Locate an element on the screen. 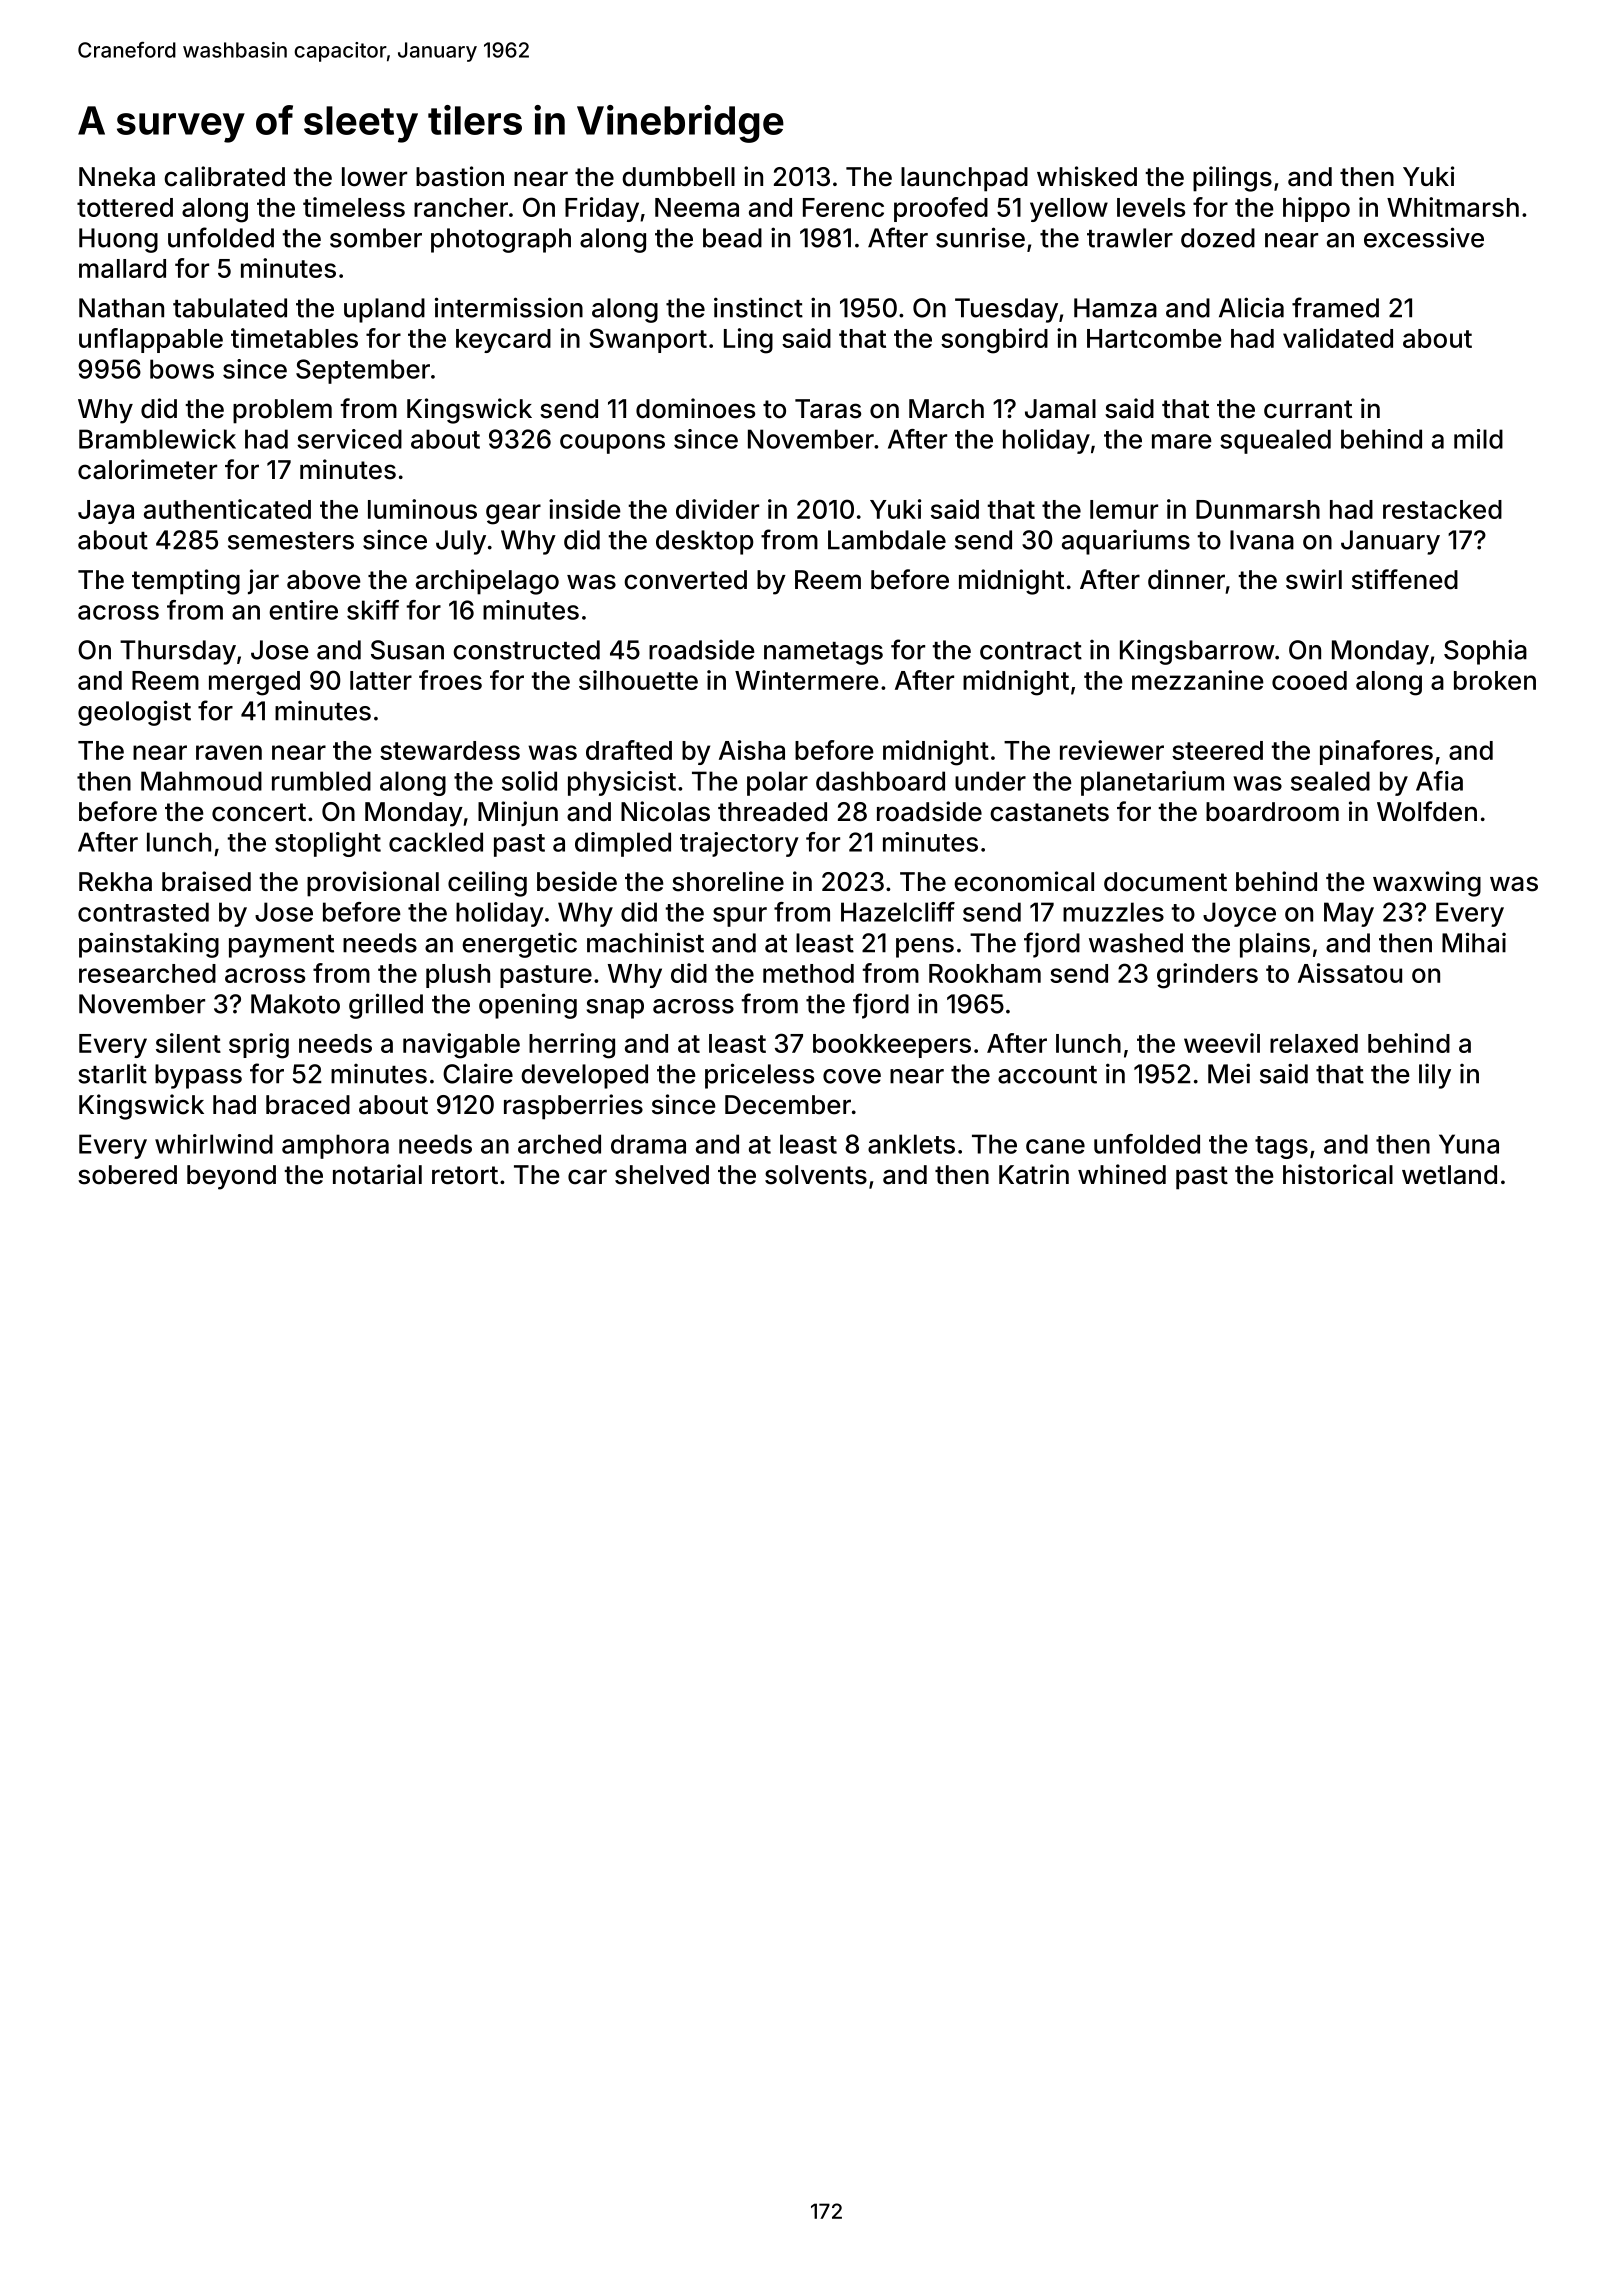 Image resolution: width=1620 pixels, height=2292 pixels. navigable is located at coordinates (461, 1046).
